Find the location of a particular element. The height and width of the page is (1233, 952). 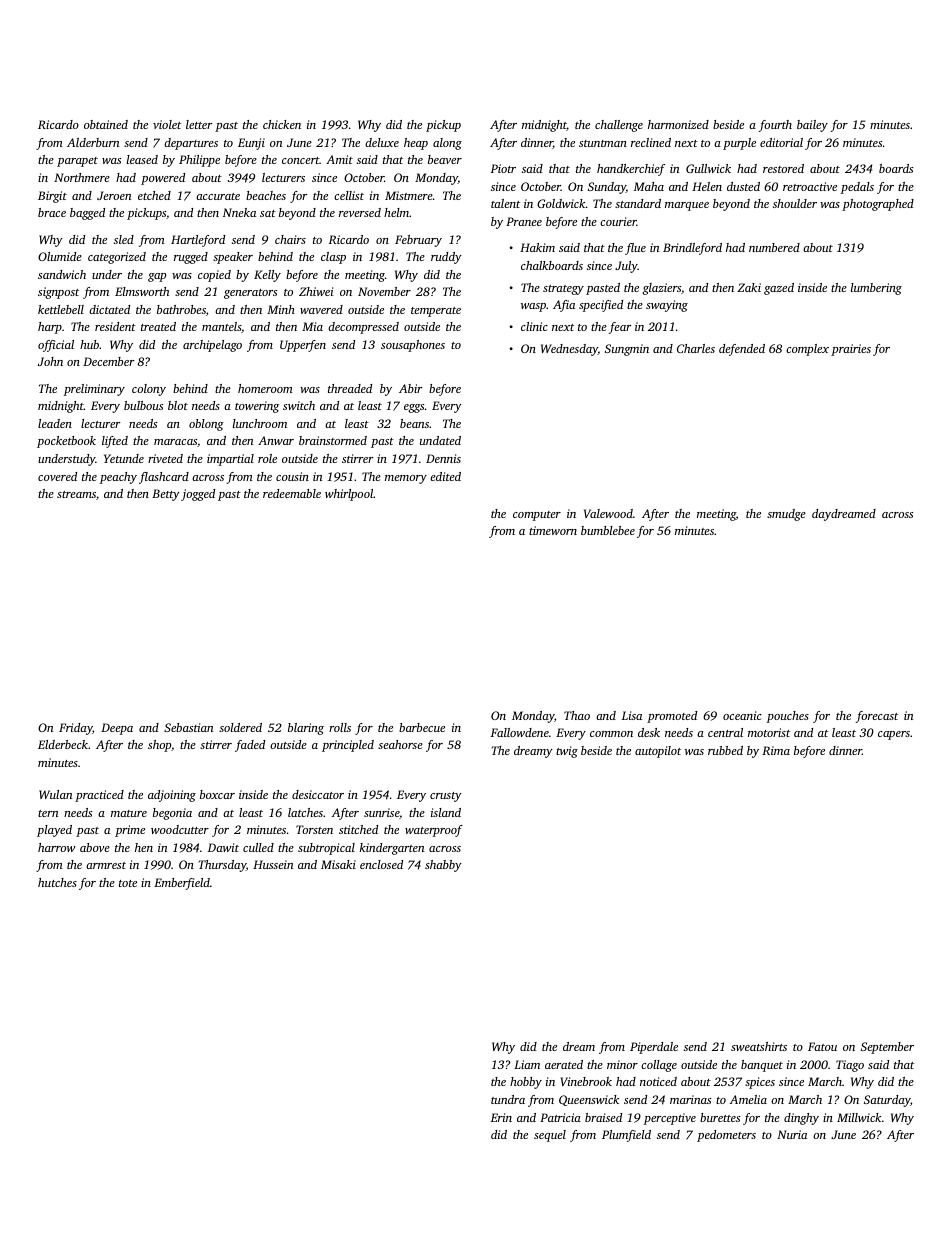

Nuria is located at coordinates (792, 1134).
